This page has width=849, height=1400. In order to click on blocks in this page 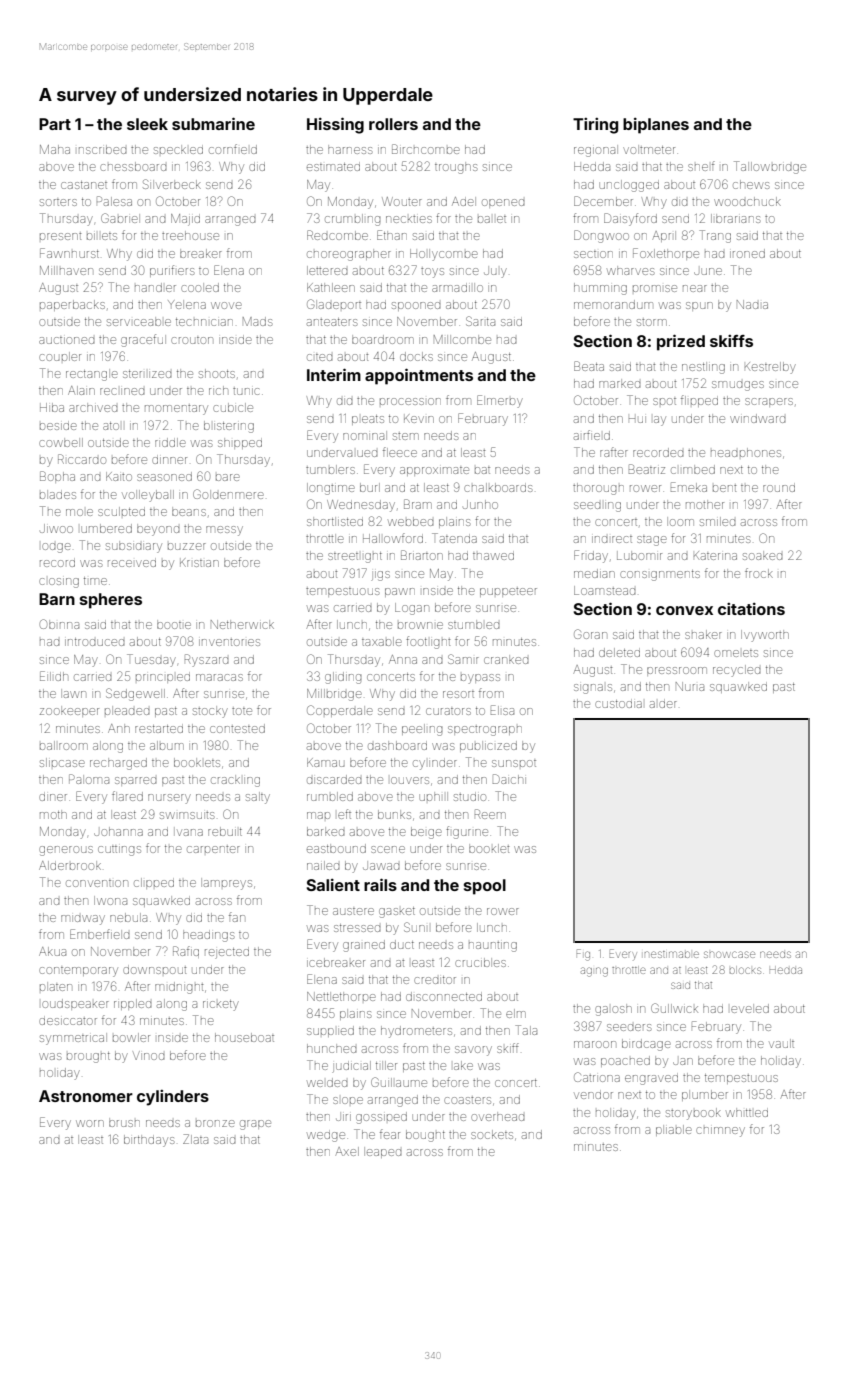, I will do `click(745, 970)`.
